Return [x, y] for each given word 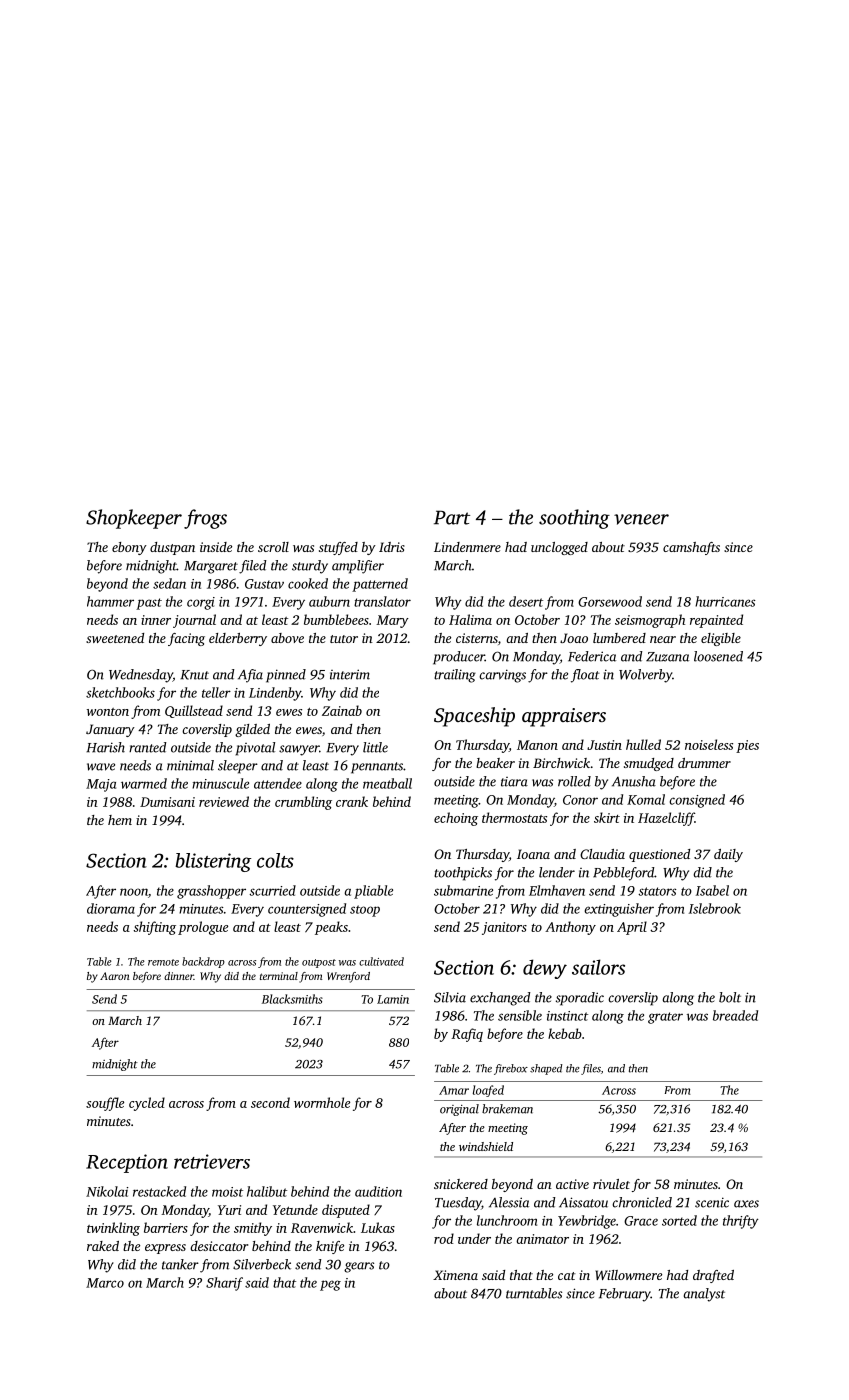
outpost [319, 963]
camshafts [691, 548]
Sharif [224, 1284]
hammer [110, 601]
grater [665, 1018]
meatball [387, 783]
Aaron [114, 976]
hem [120, 820]
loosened [718, 656]
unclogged [559, 548]
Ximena [455, 1275]
